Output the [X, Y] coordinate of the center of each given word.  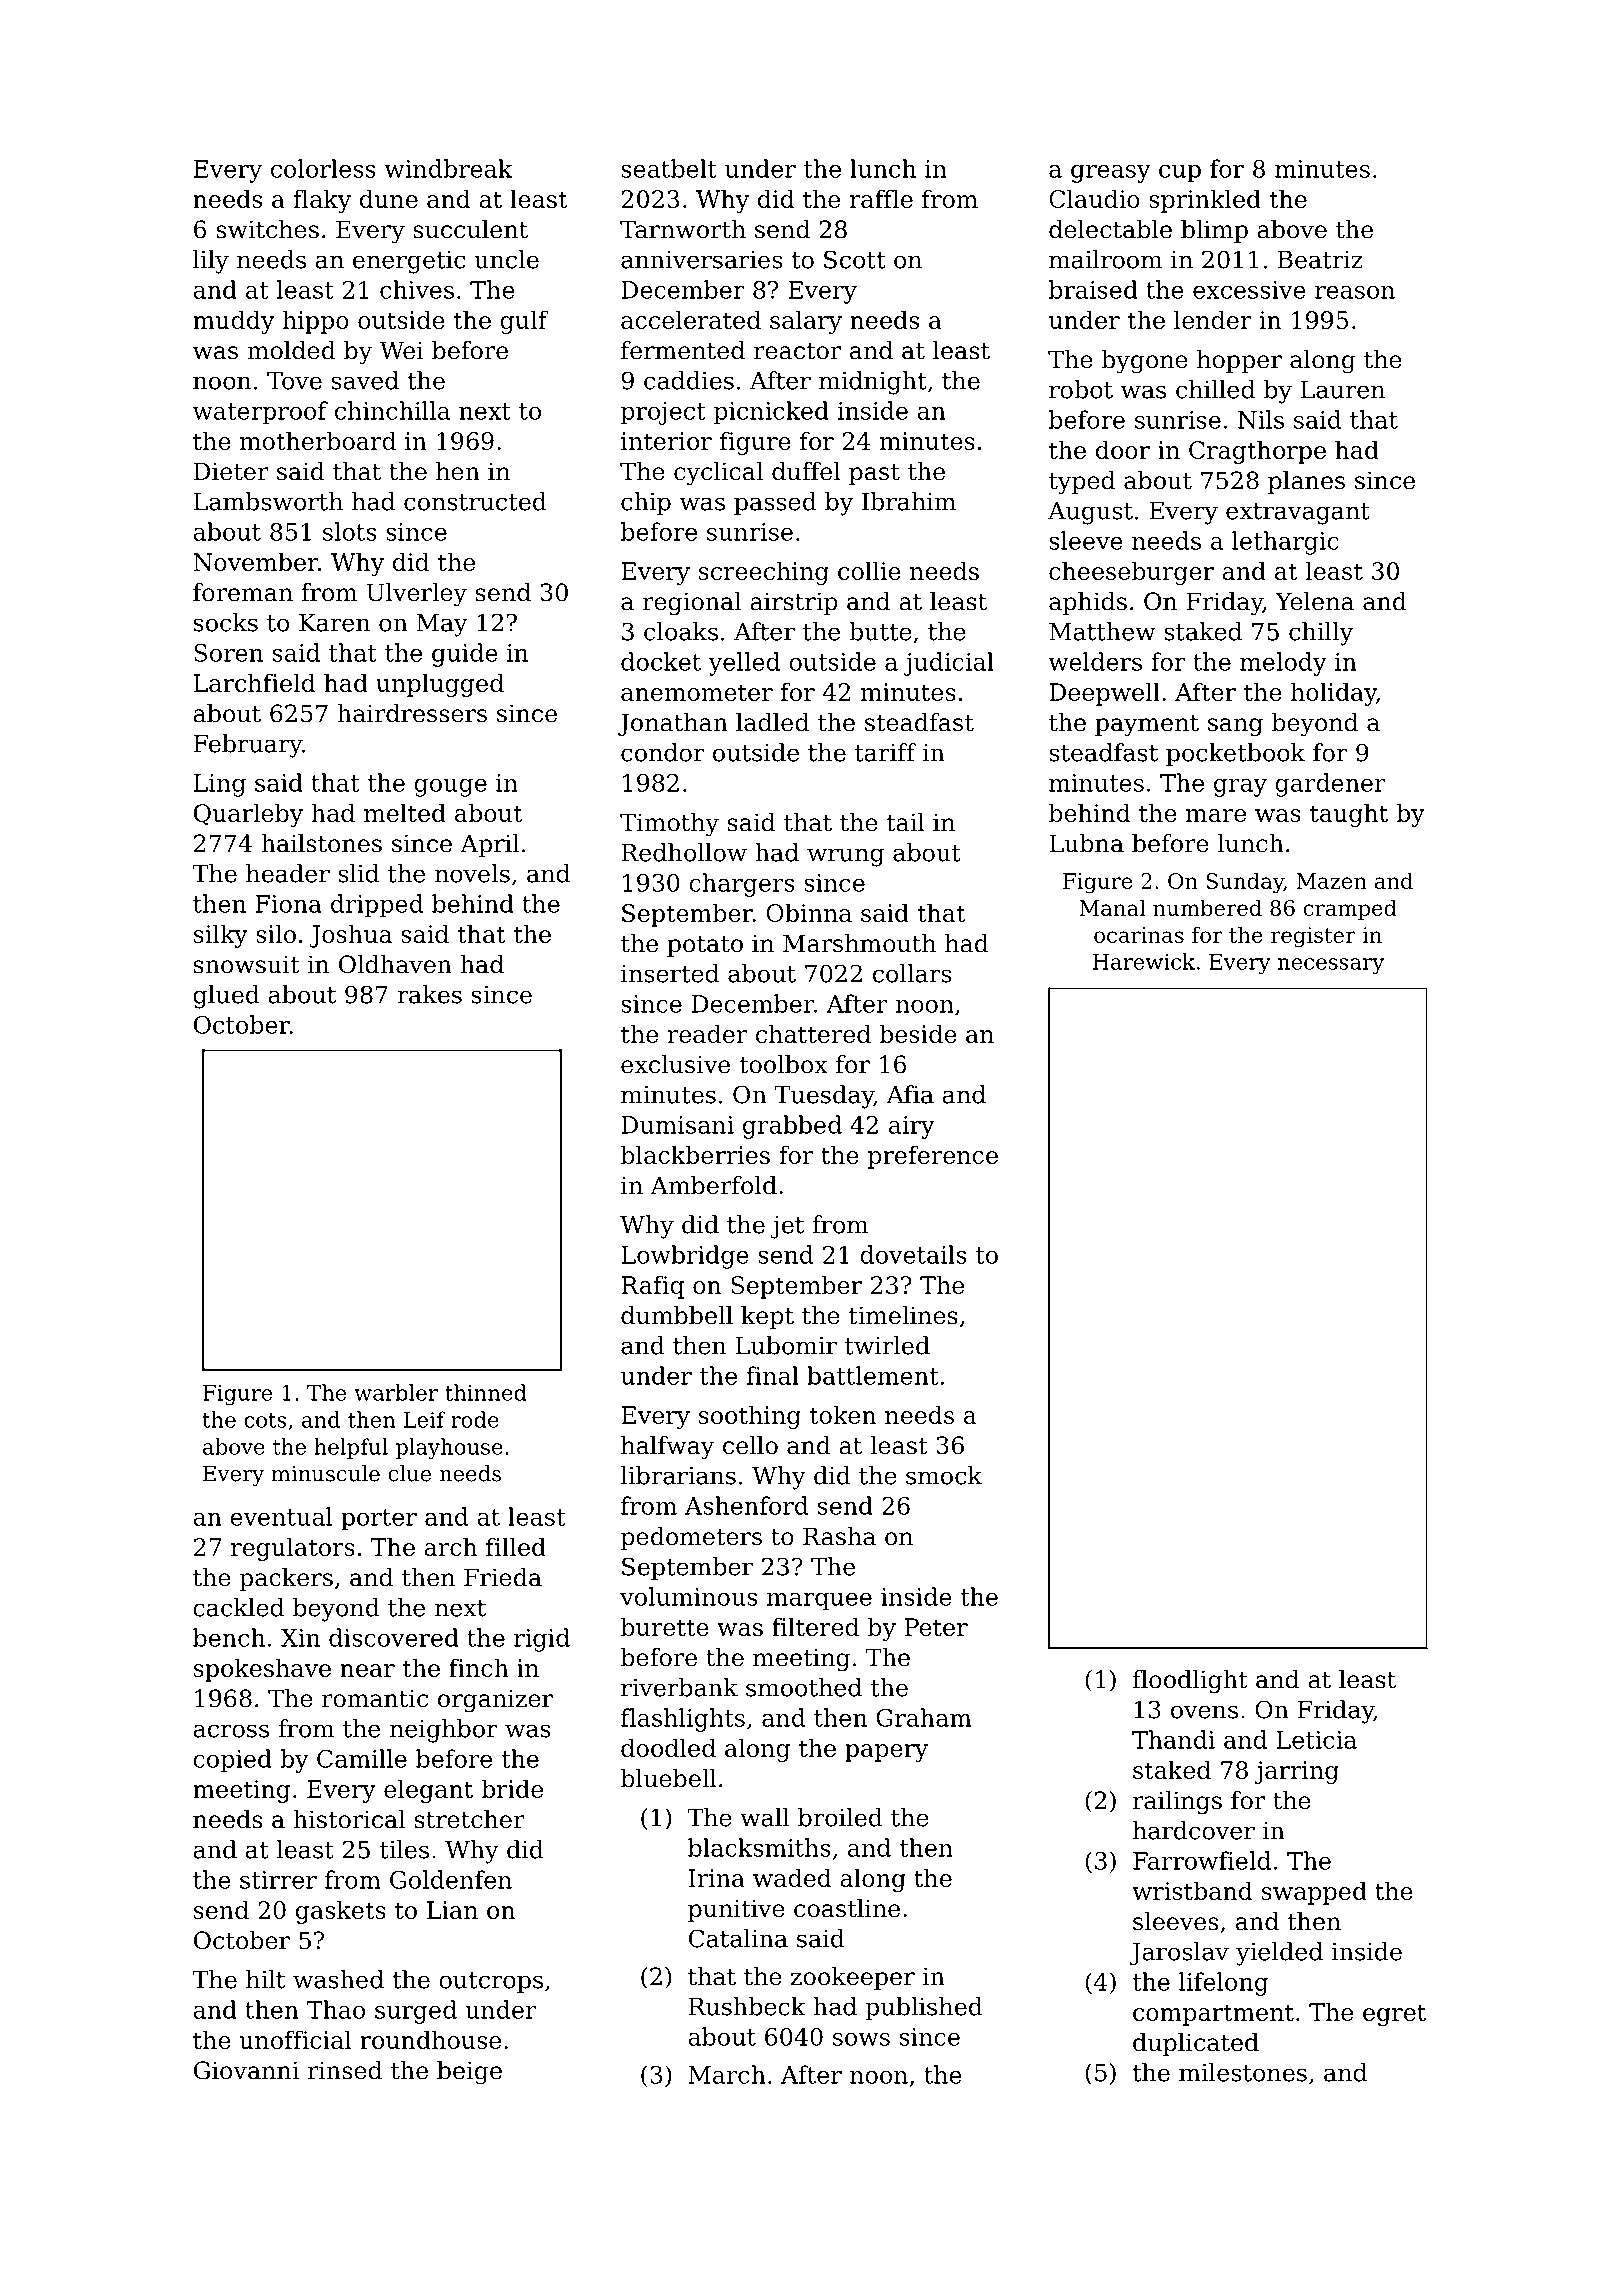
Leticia [1316, 1740]
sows [861, 2039]
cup [1180, 174]
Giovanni [246, 2070]
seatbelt [669, 168]
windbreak [448, 168]
